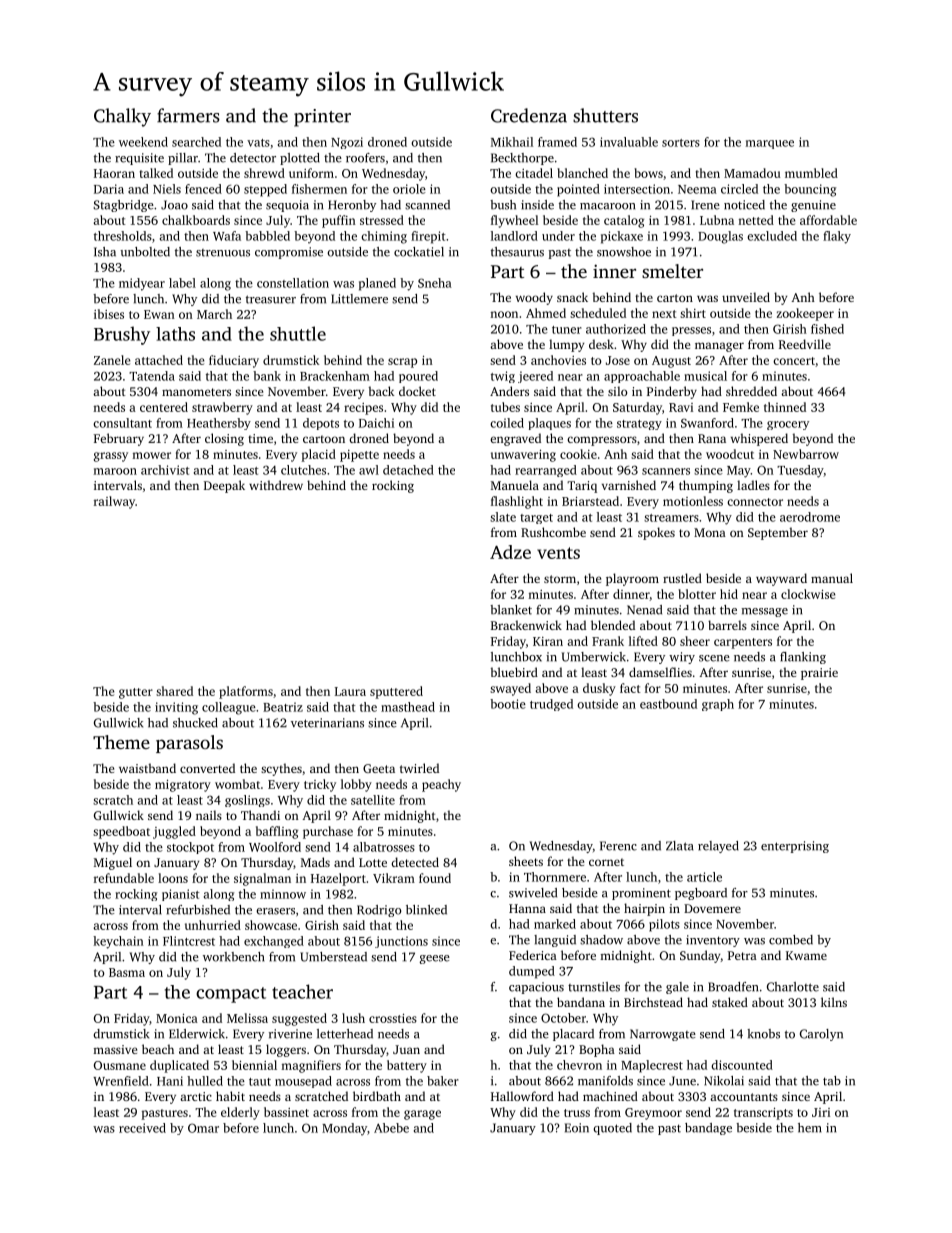 Image resolution: width=952 pixels, height=1233 pixels. I want to click on marquee, so click(769, 144).
